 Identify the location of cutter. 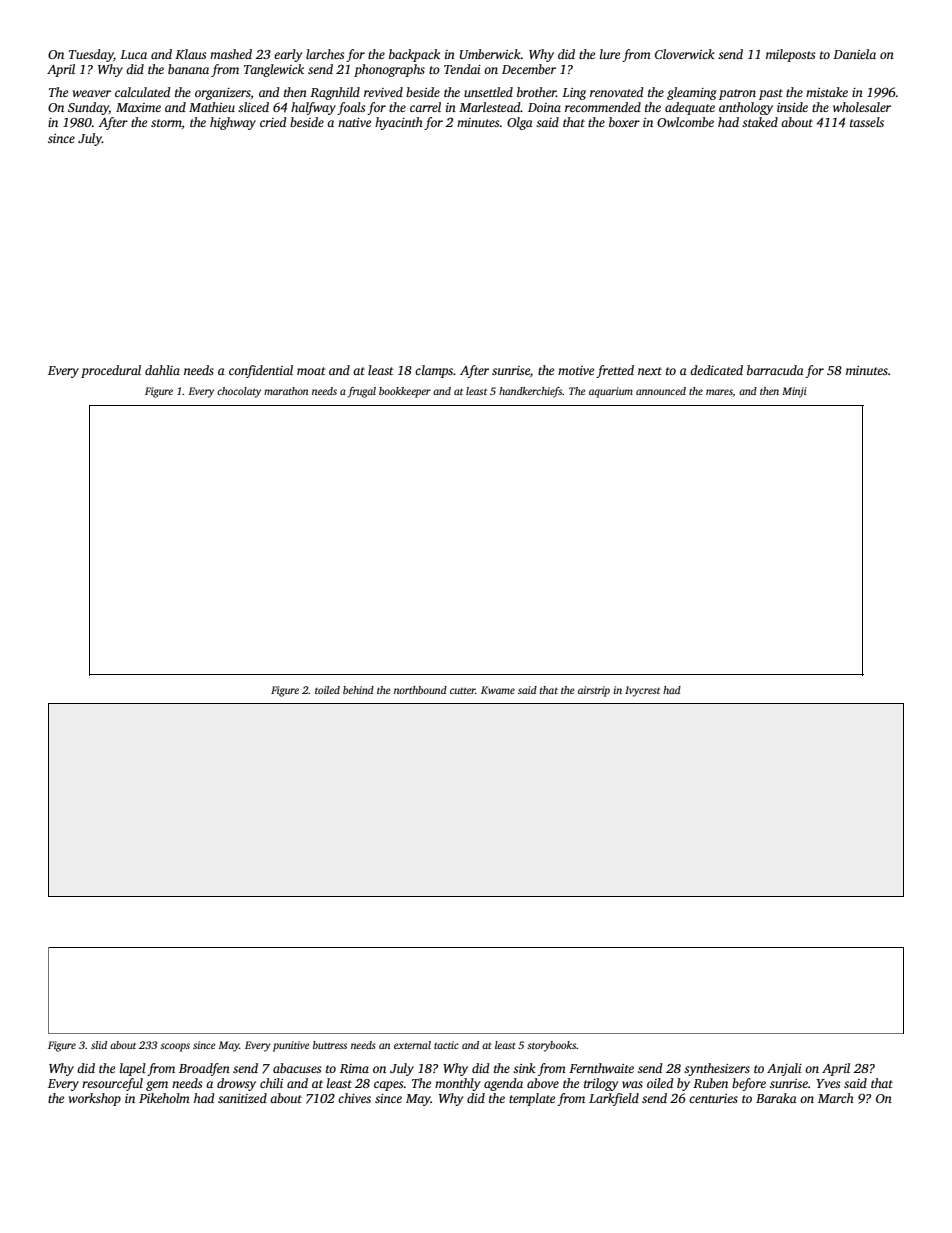
(463, 690).
